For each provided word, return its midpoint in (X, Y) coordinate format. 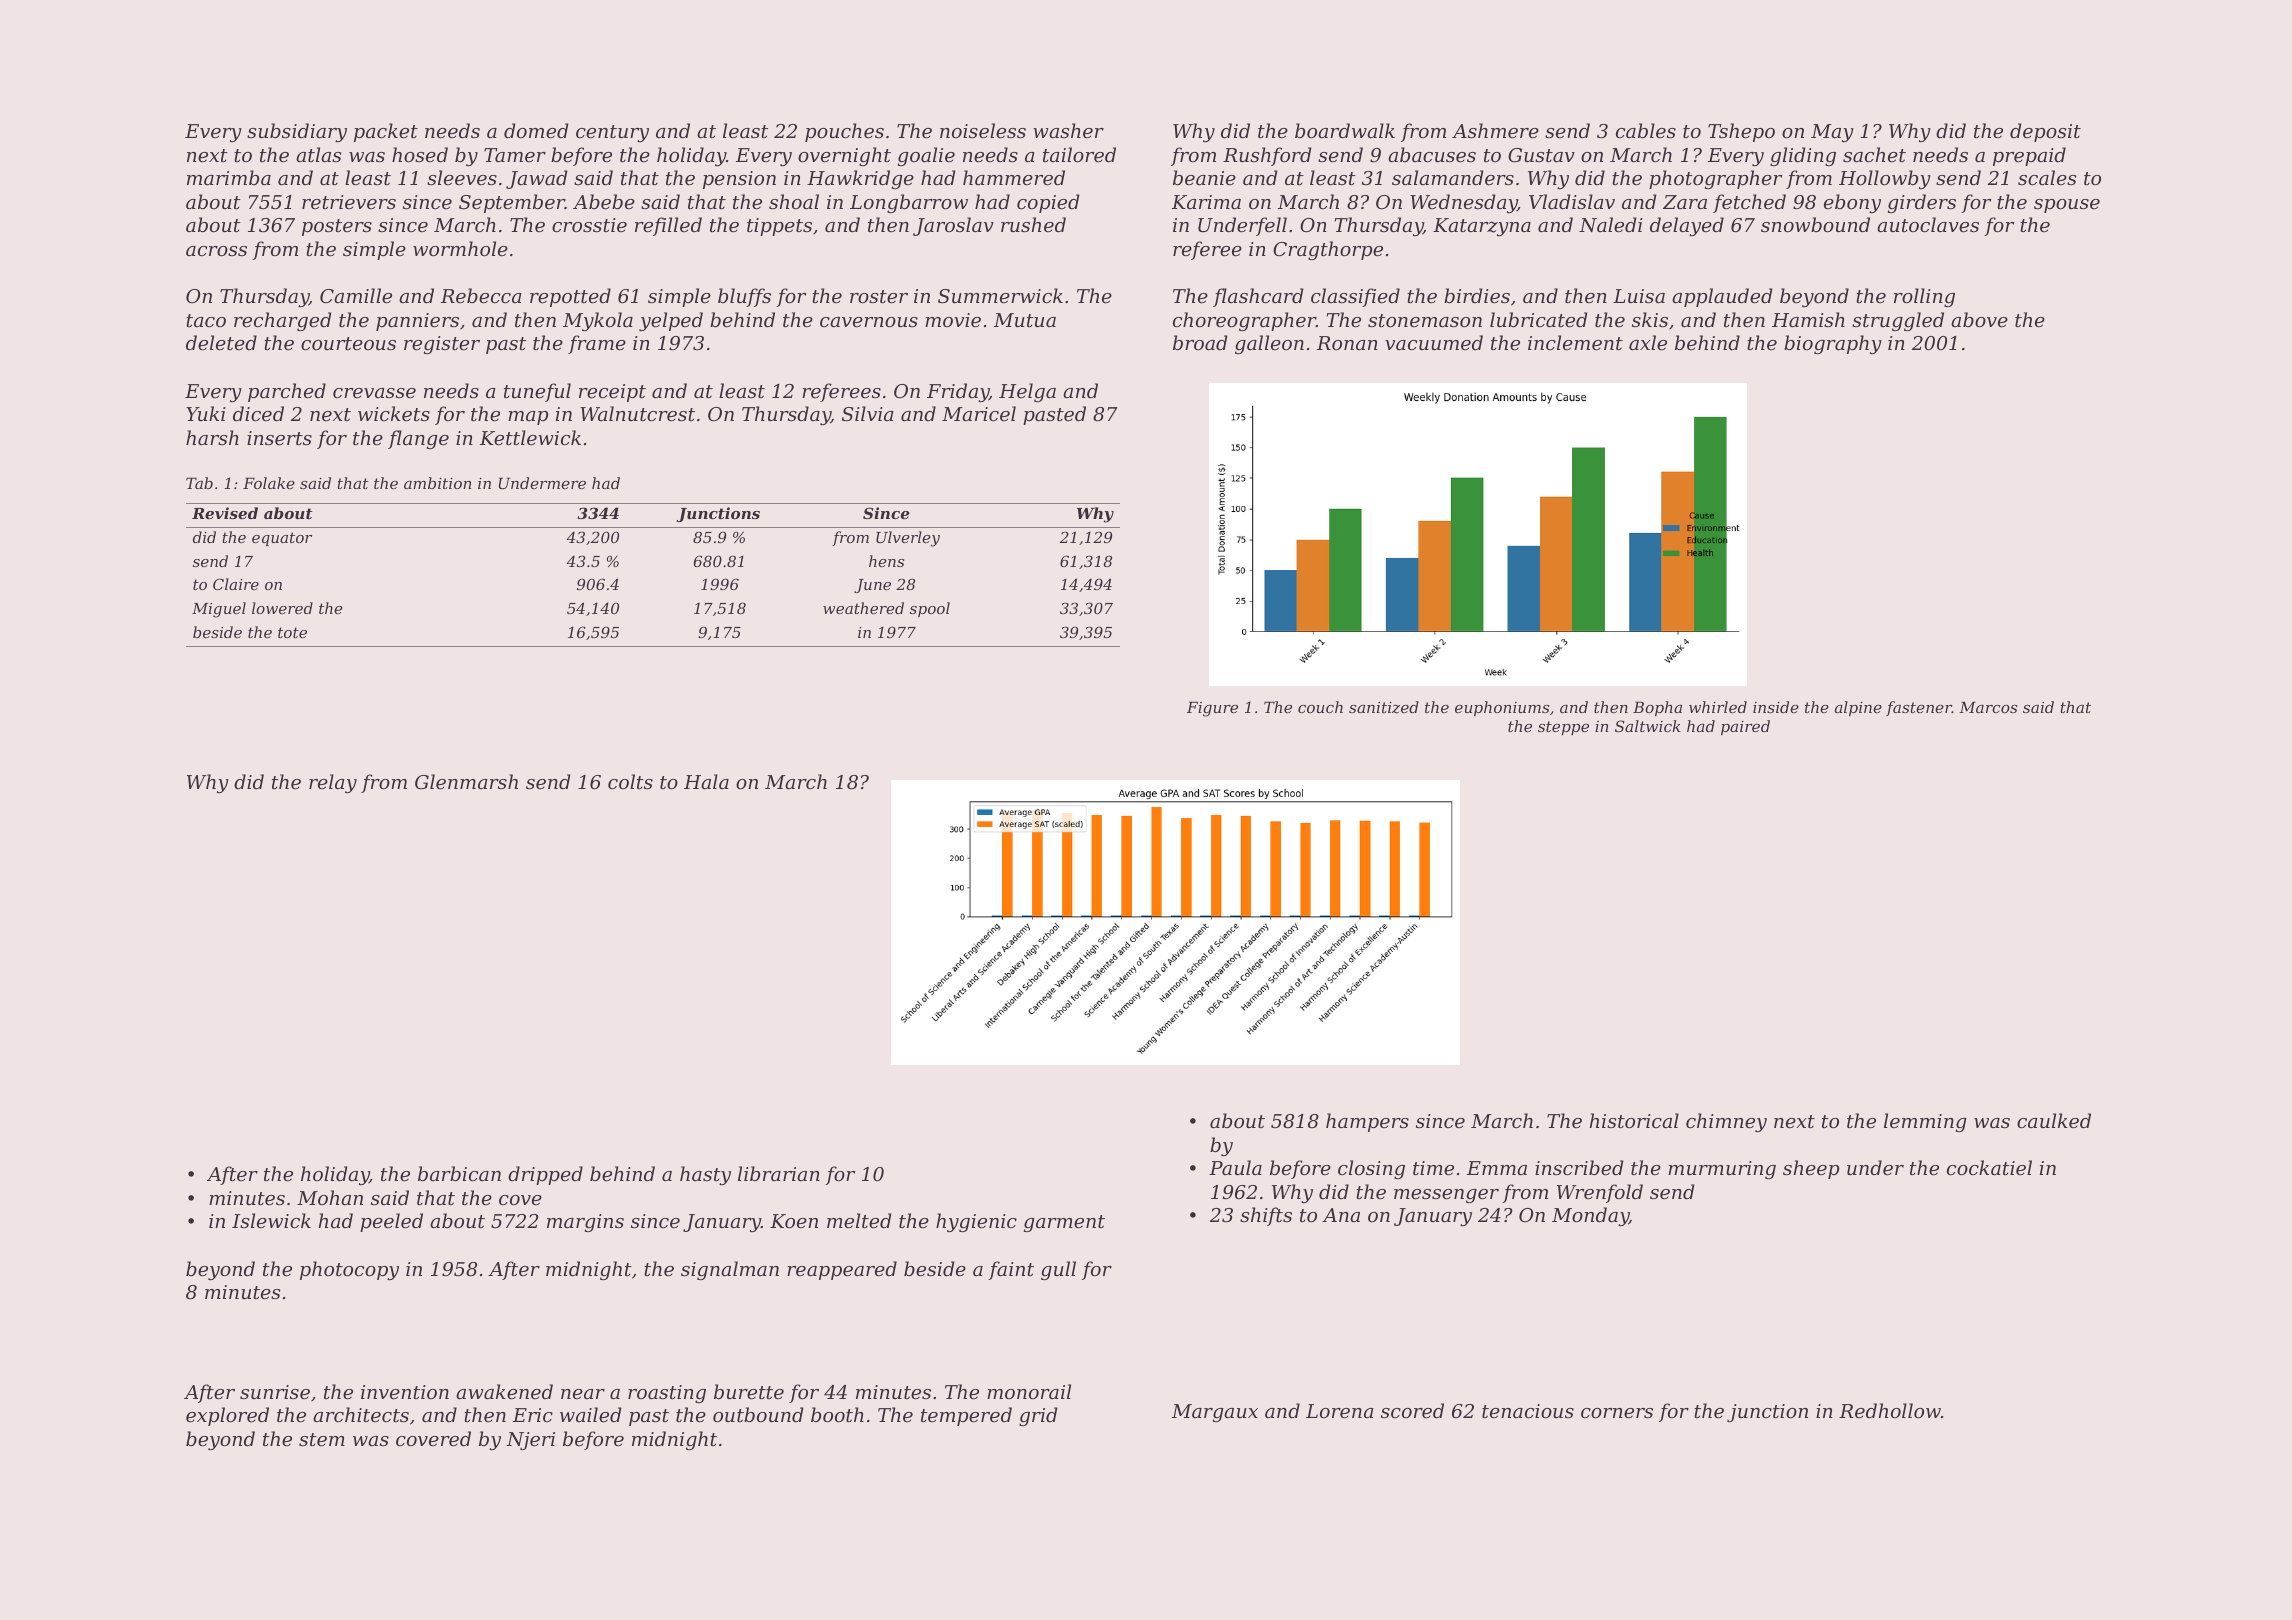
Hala (706, 781)
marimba (229, 177)
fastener (1919, 708)
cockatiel (1989, 1167)
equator (282, 539)
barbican (459, 1173)
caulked (2054, 1120)
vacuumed (1434, 342)
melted (859, 1220)
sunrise (275, 1392)
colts (630, 781)
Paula (1235, 1167)
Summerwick (1000, 295)
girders (1922, 203)
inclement (1575, 342)
